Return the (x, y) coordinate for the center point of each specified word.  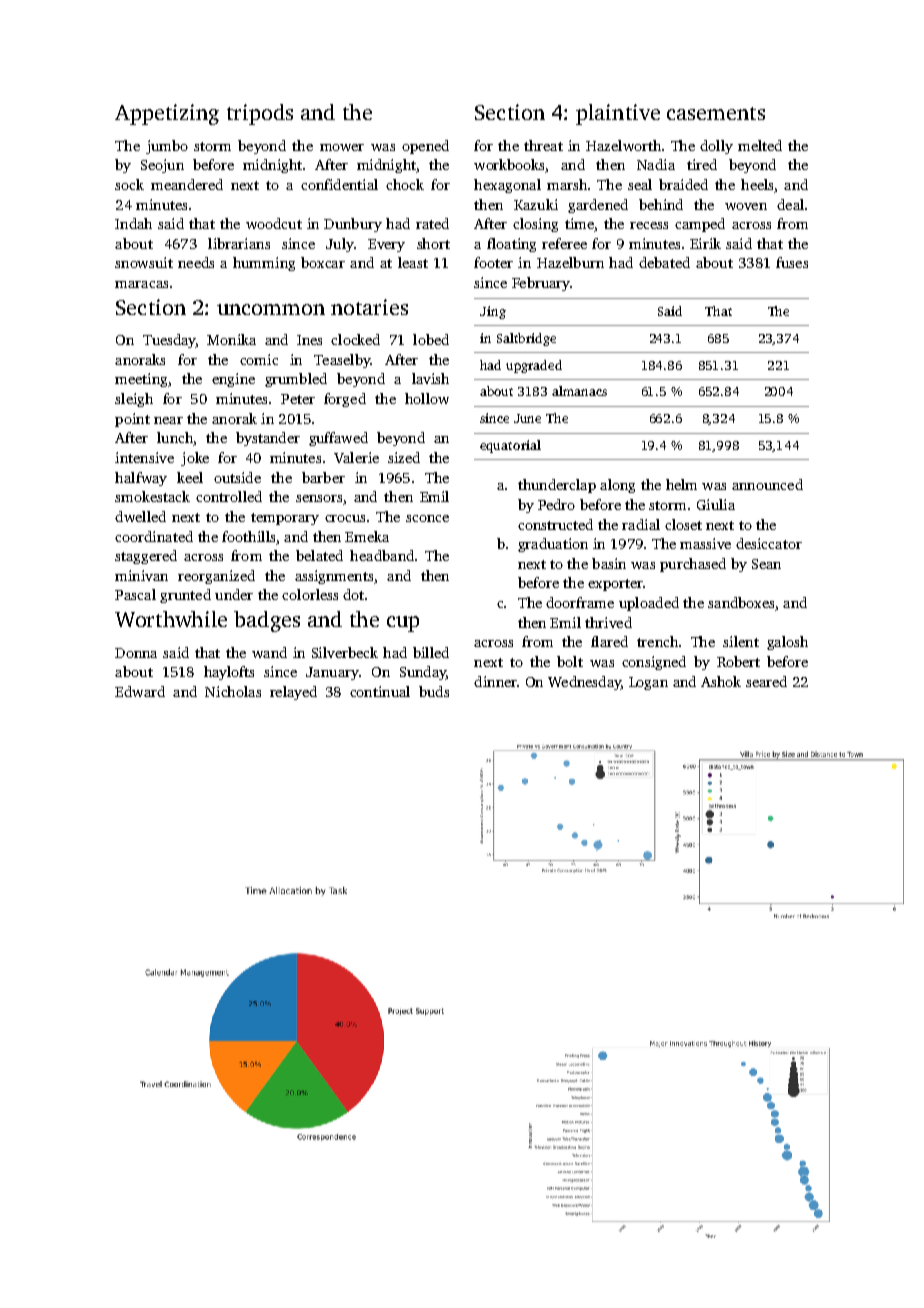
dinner (495, 681)
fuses (792, 262)
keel (190, 477)
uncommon (271, 309)
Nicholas (233, 691)
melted (760, 145)
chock (405, 184)
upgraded (534, 366)
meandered (187, 184)
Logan (648, 683)
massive (705, 543)
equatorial (510, 446)
